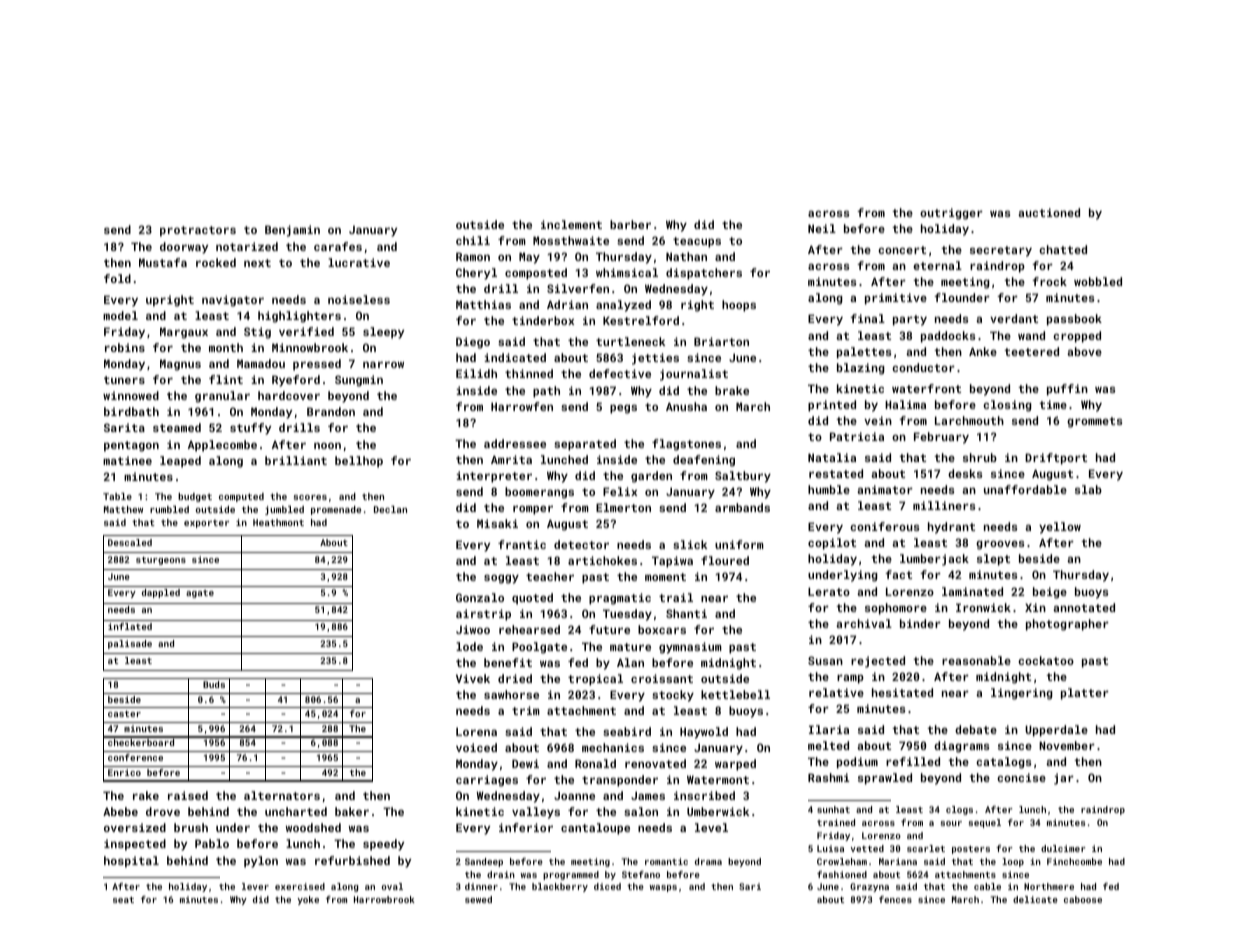 This document has width=1233, height=952. I want to click on Heathmont, so click(278, 522).
